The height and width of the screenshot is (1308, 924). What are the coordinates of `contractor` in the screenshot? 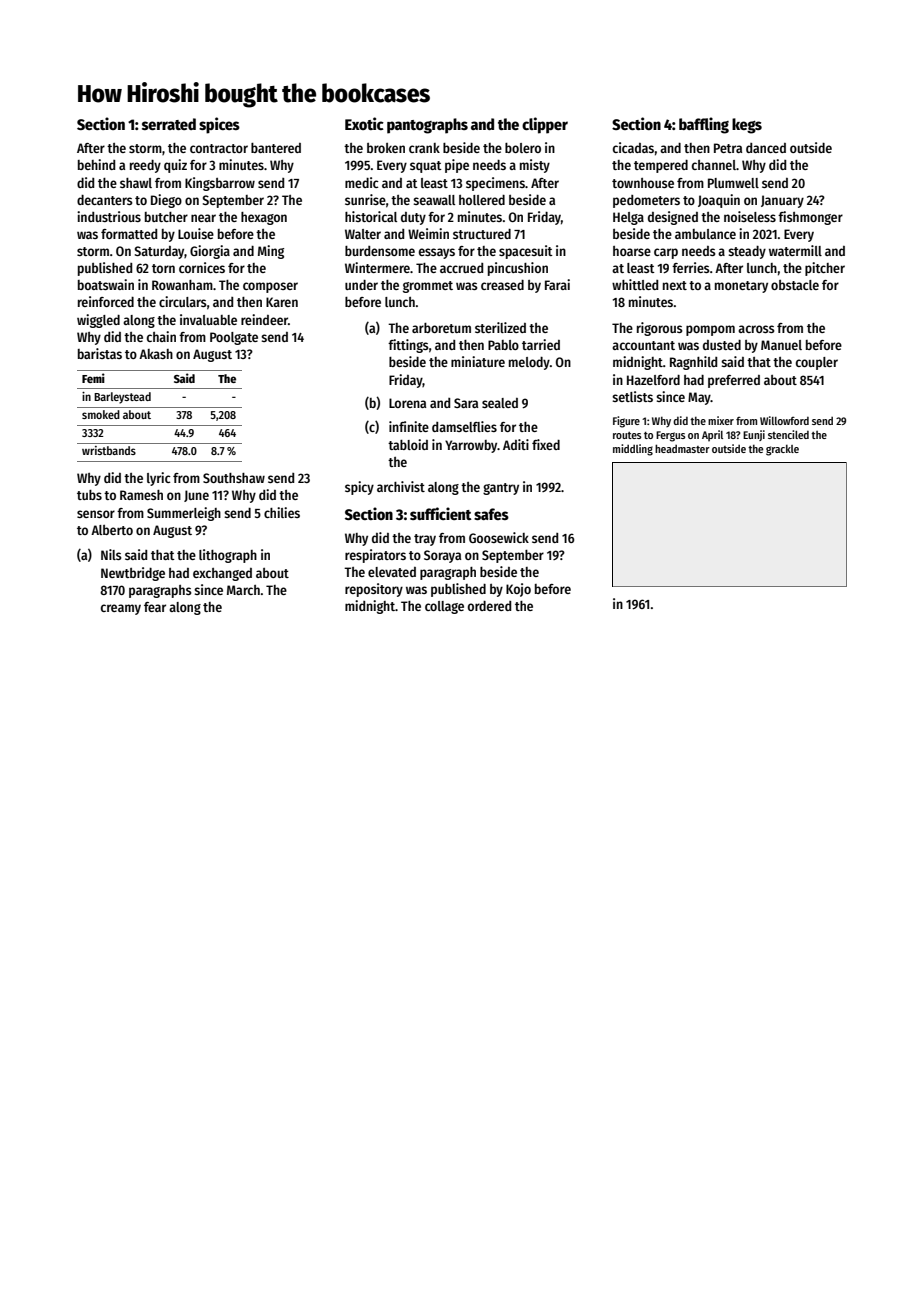 It's located at (219, 148).
